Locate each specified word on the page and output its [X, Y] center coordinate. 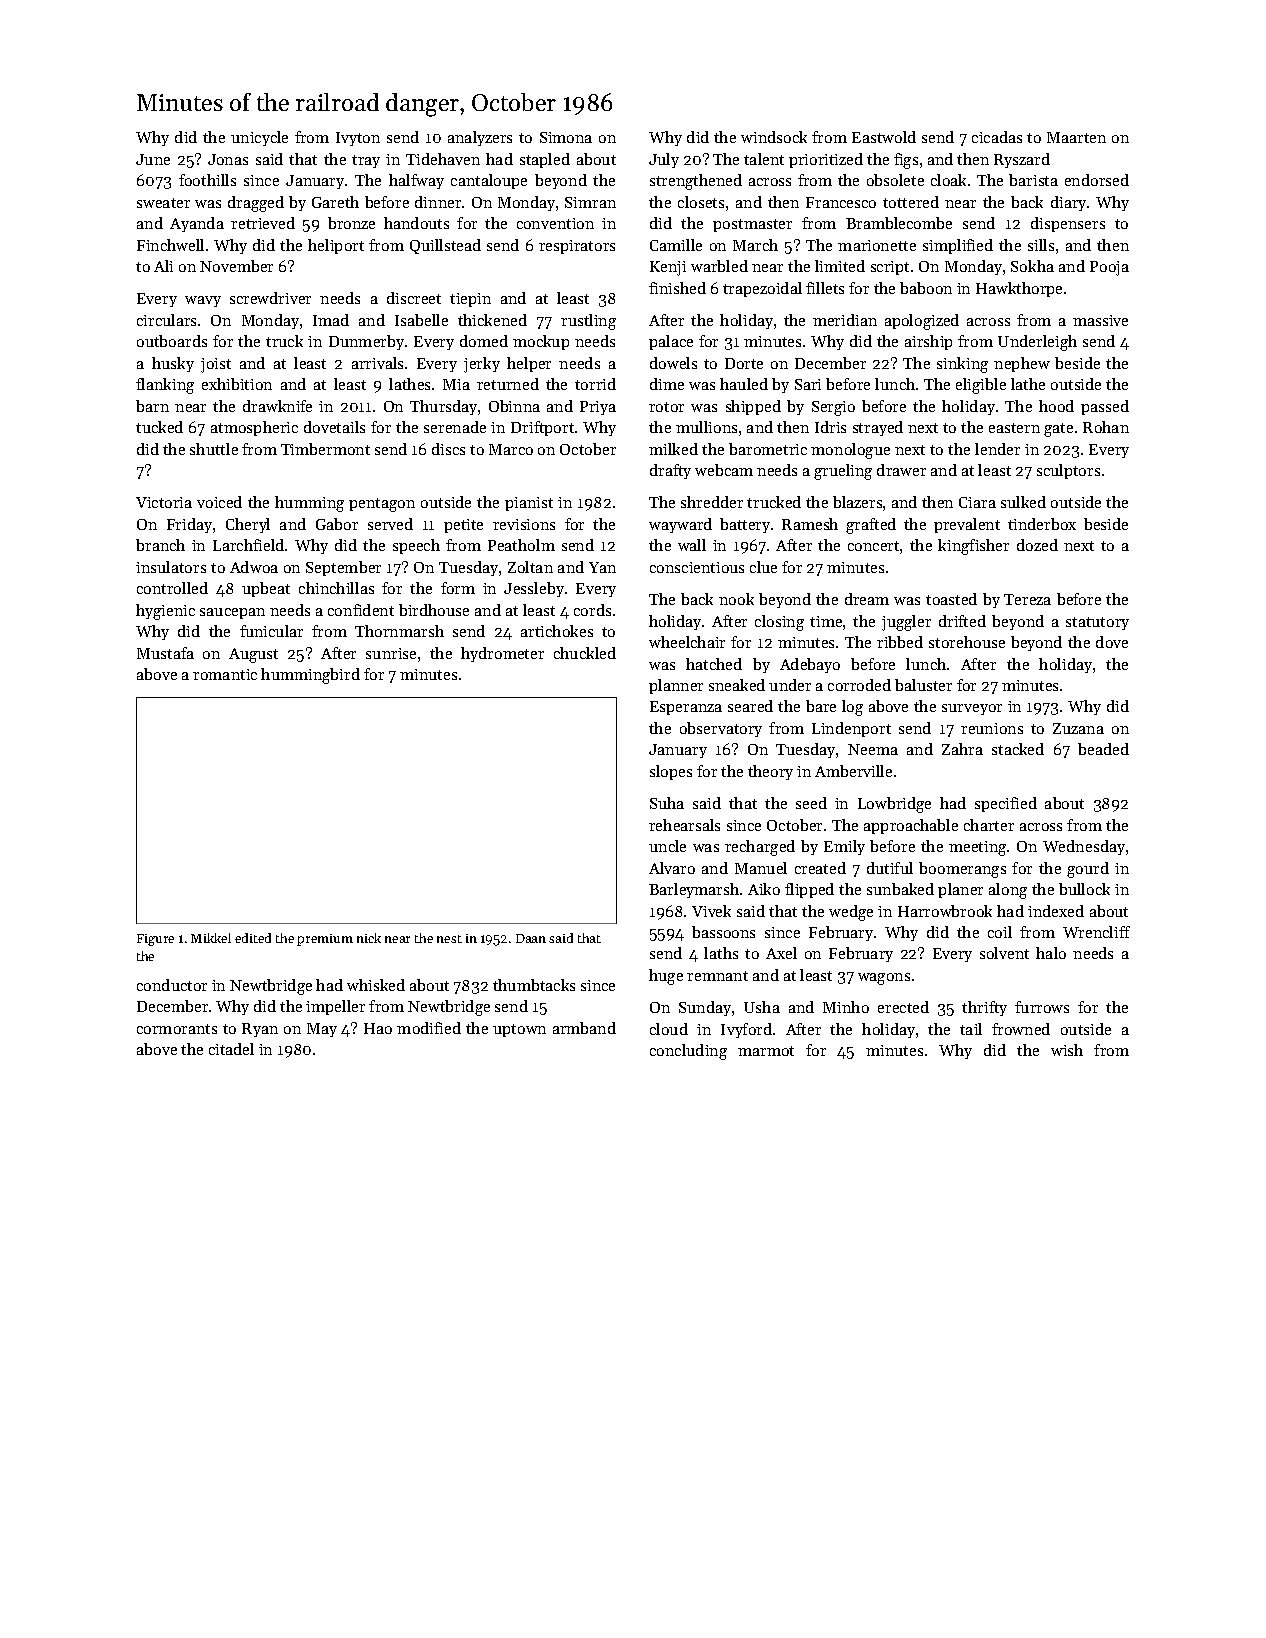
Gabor [337, 524]
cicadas [997, 137]
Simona [566, 137]
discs [448, 449]
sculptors [1068, 471]
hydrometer [502, 654]
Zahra [962, 749]
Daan [531, 938]
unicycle [259, 138]
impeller [335, 1007]
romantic [225, 674]
